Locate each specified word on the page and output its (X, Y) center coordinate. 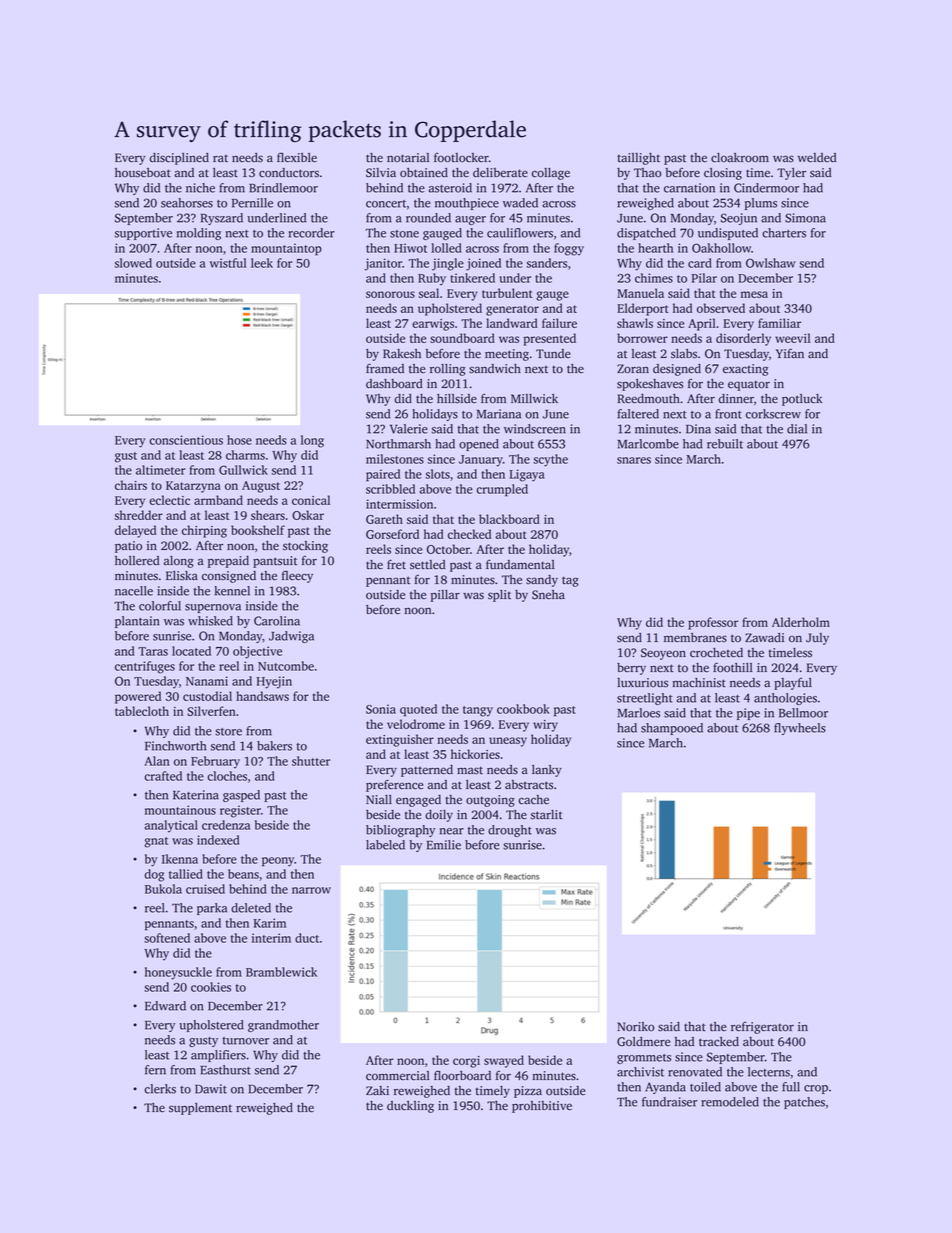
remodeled (730, 1102)
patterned (427, 771)
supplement (200, 1109)
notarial (408, 158)
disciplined (179, 159)
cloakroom (740, 158)
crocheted (716, 653)
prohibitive (542, 1107)
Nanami (207, 681)
